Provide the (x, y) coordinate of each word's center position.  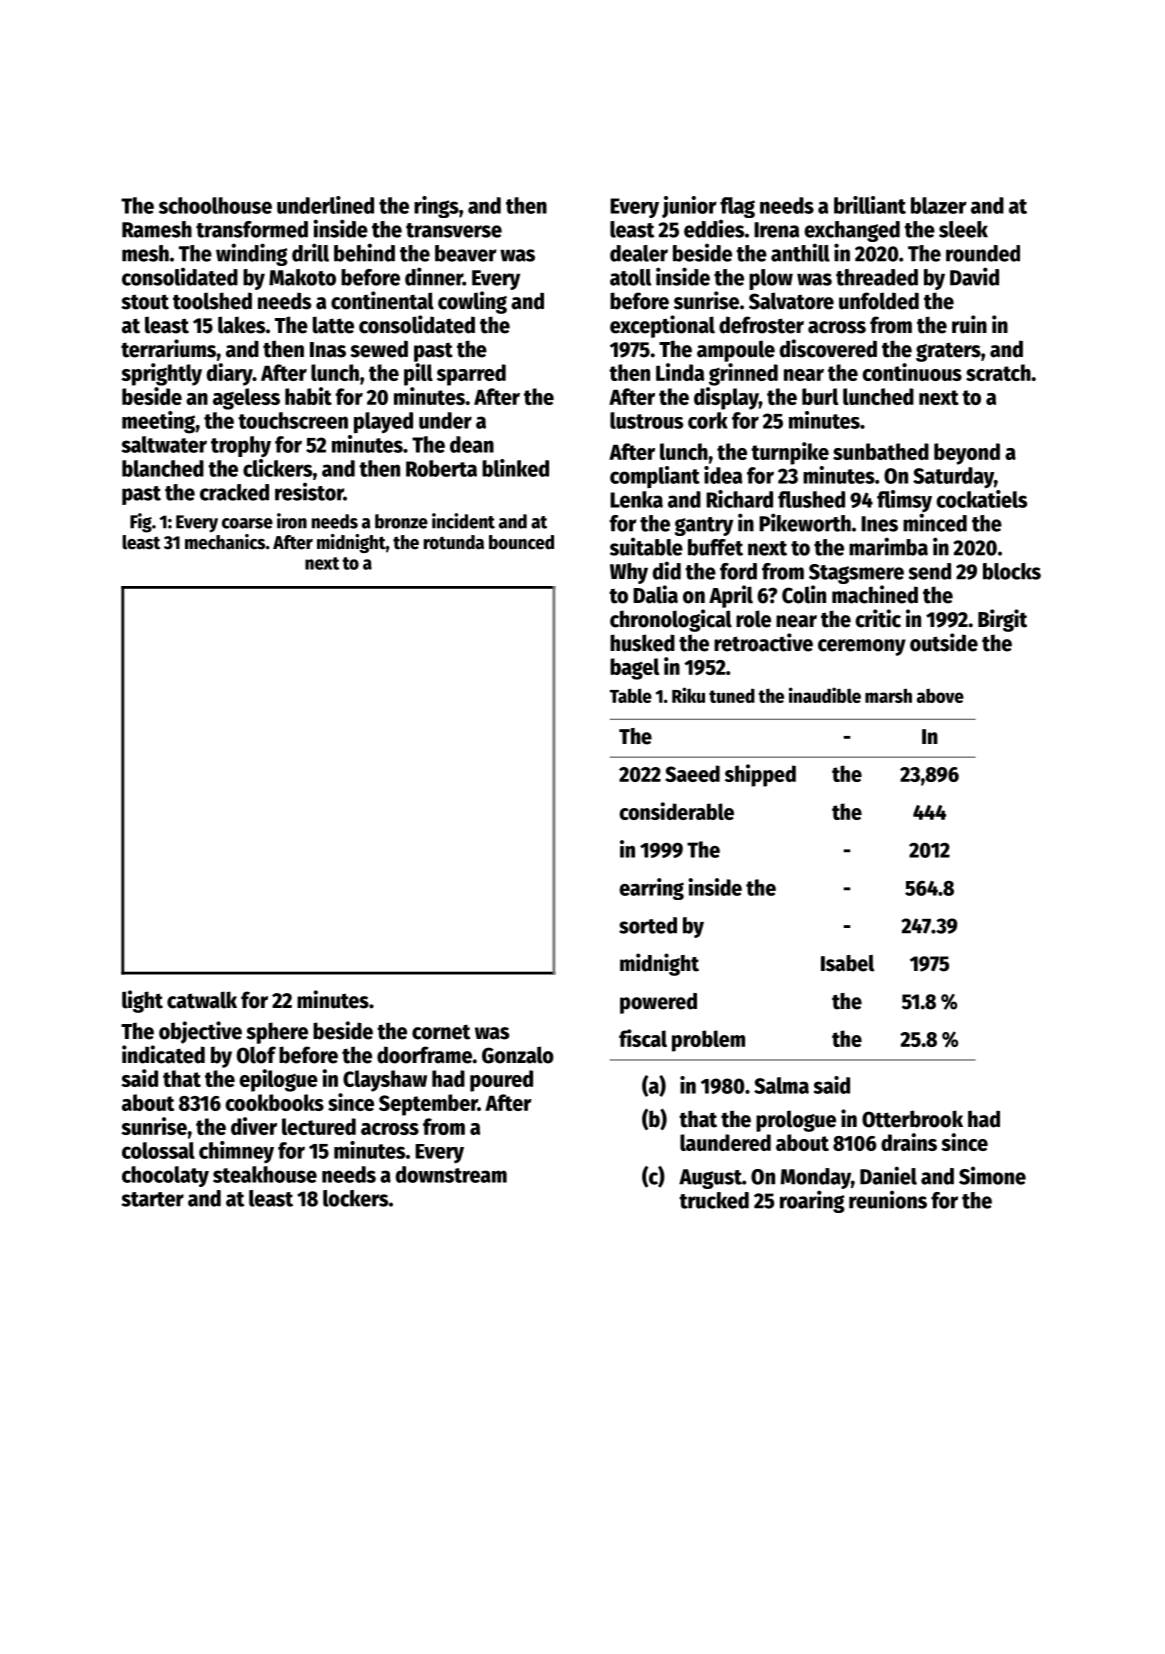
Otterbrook (912, 1119)
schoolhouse (215, 205)
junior (689, 207)
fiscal (643, 1038)
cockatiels (982, 499)
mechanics (225, 542)
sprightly (161, 374)
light (142, 1001)
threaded (877, 277)
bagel (634, 669)
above (940, 696)
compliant (655, 477)
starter (152, 1199)
